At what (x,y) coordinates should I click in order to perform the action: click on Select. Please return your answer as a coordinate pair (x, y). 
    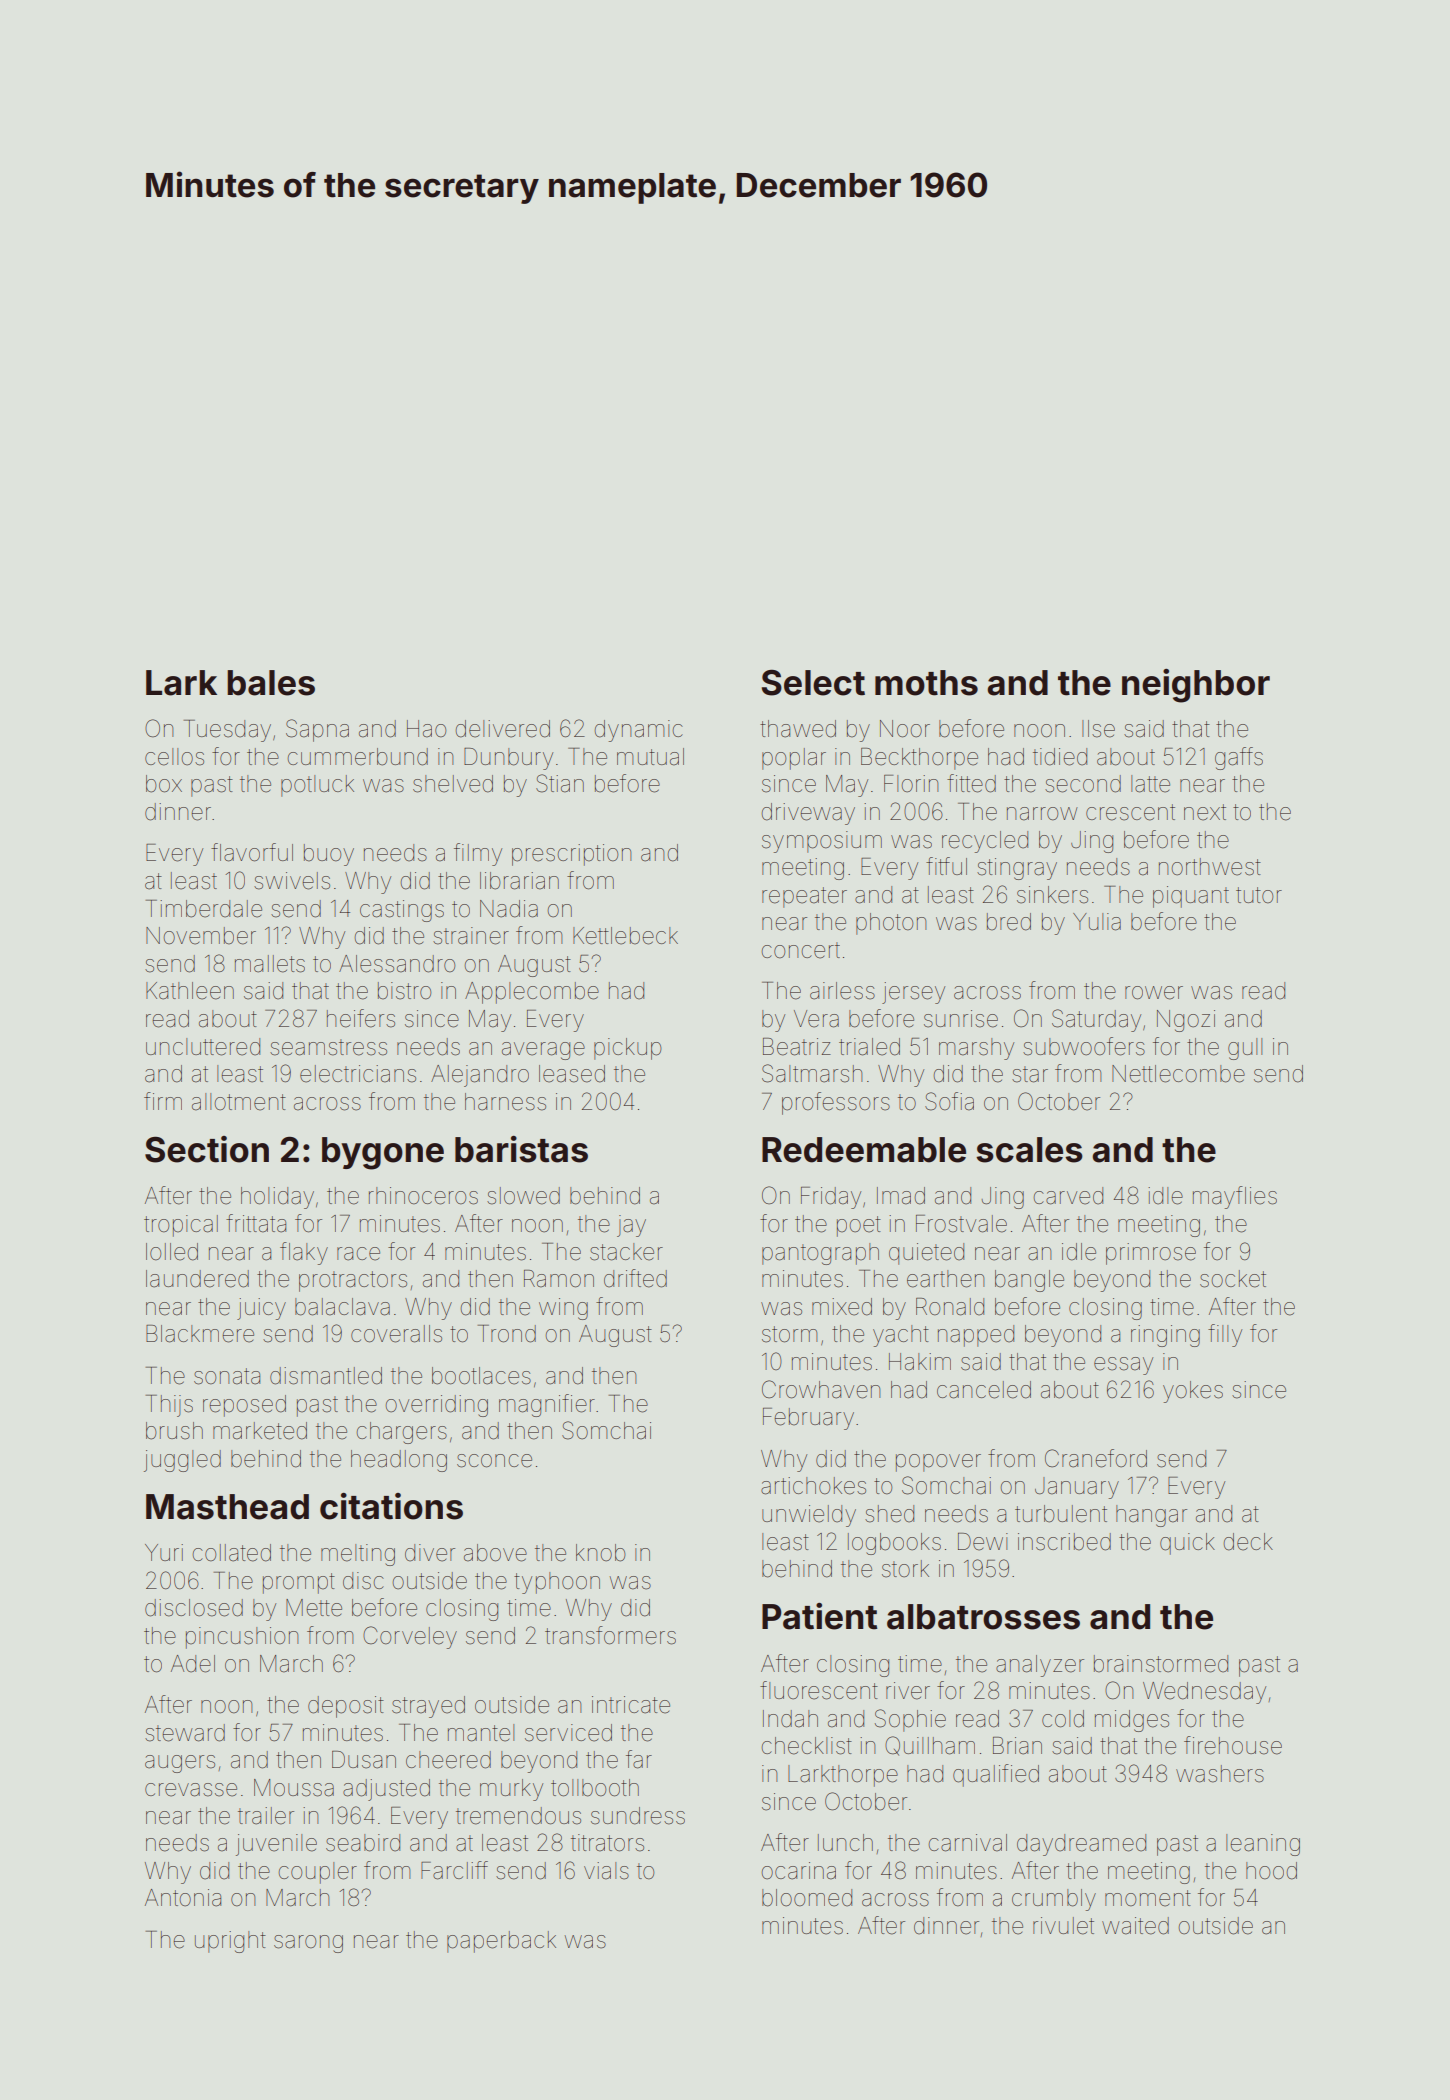
    Looking at the image, I should click on (813, 683).
